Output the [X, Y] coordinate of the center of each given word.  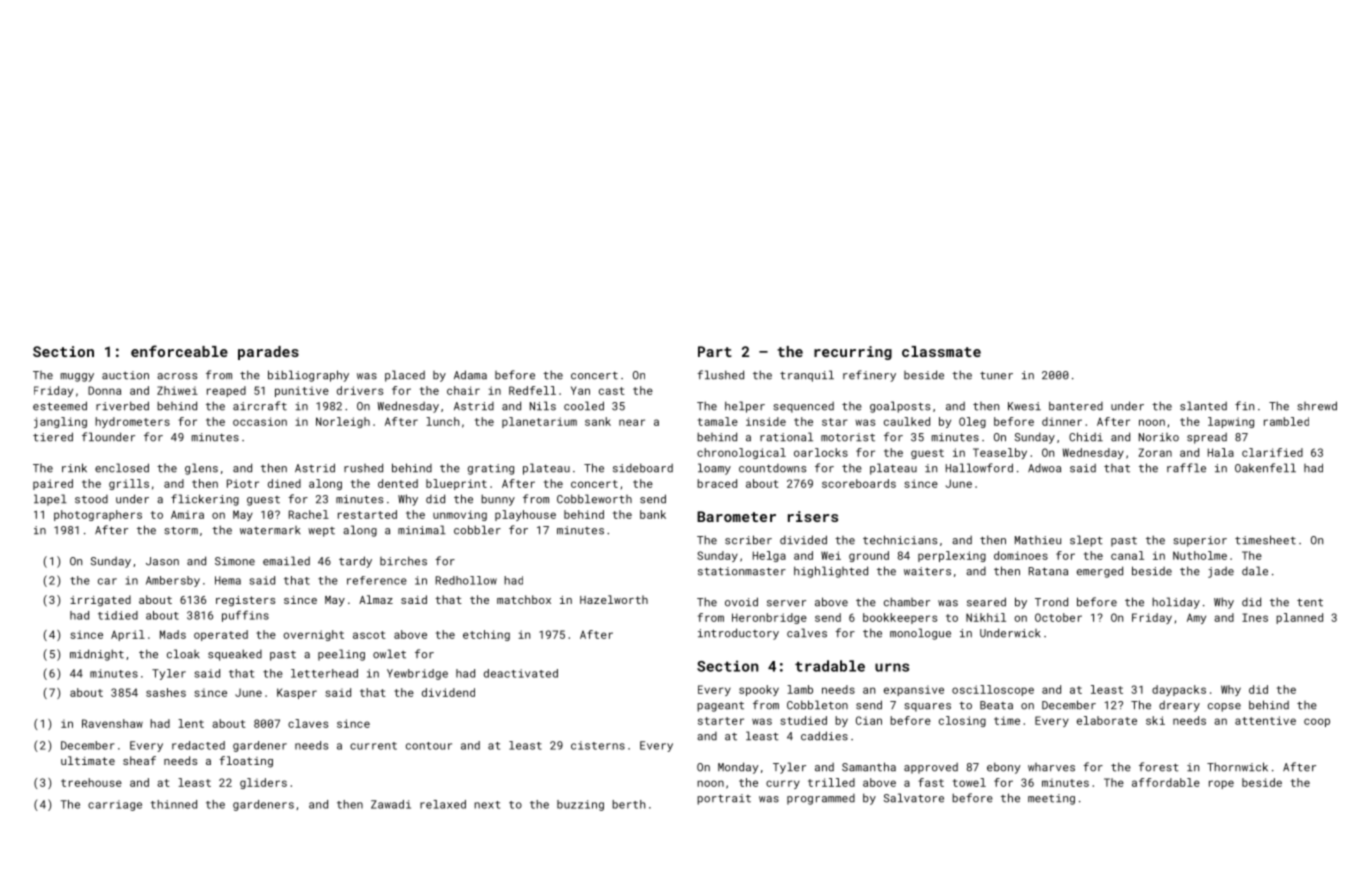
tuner [996, 375]
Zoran [1155, 452]
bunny [498, 500]
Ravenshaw [112, 723]
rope [1221, 784]
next [487, 805]
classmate [941, 351]
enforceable [179, 351]
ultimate [88, 760]
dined [284, 483]
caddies [824, 736]
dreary [1179, 706]
